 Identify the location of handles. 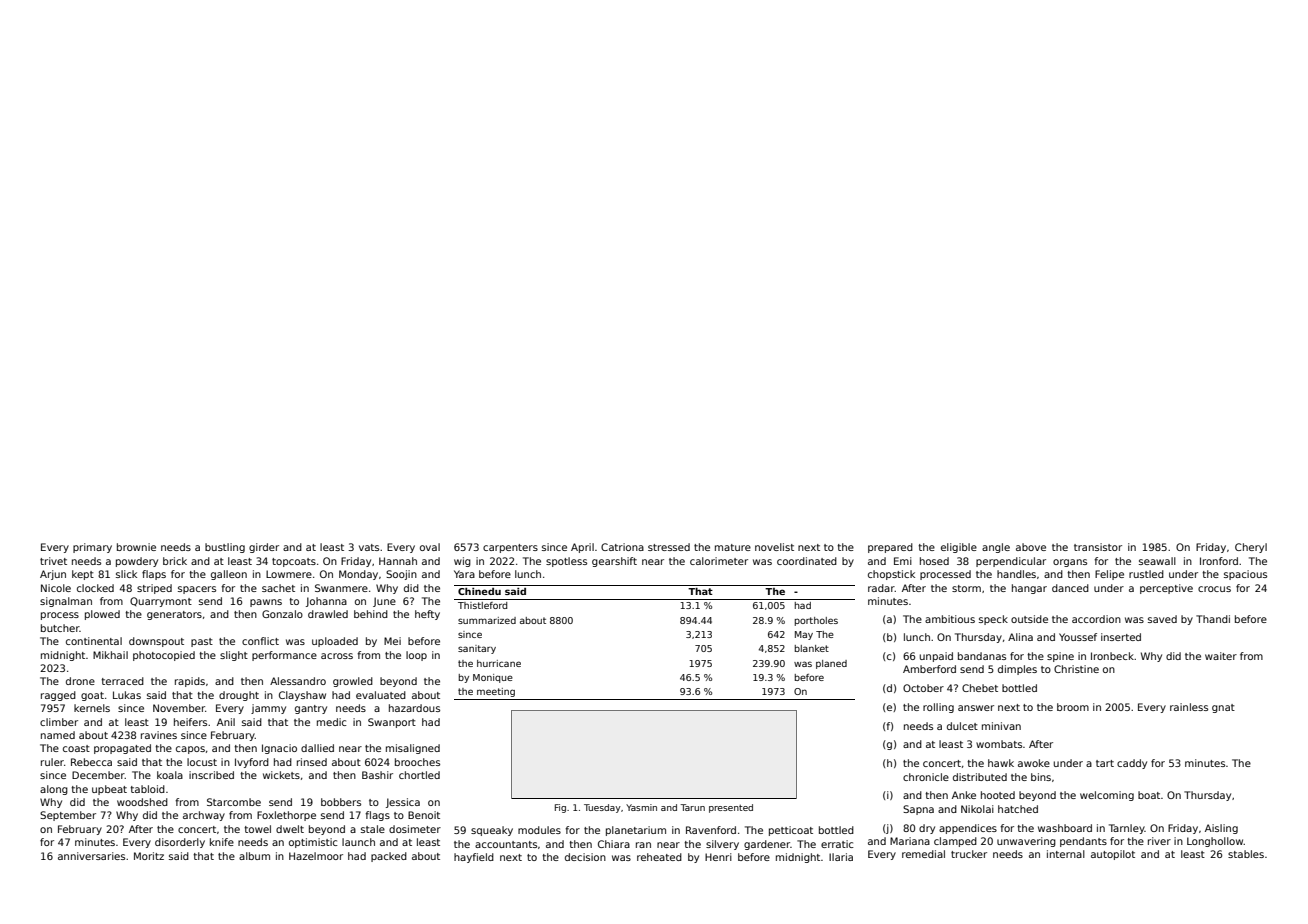
(1016, 574).
